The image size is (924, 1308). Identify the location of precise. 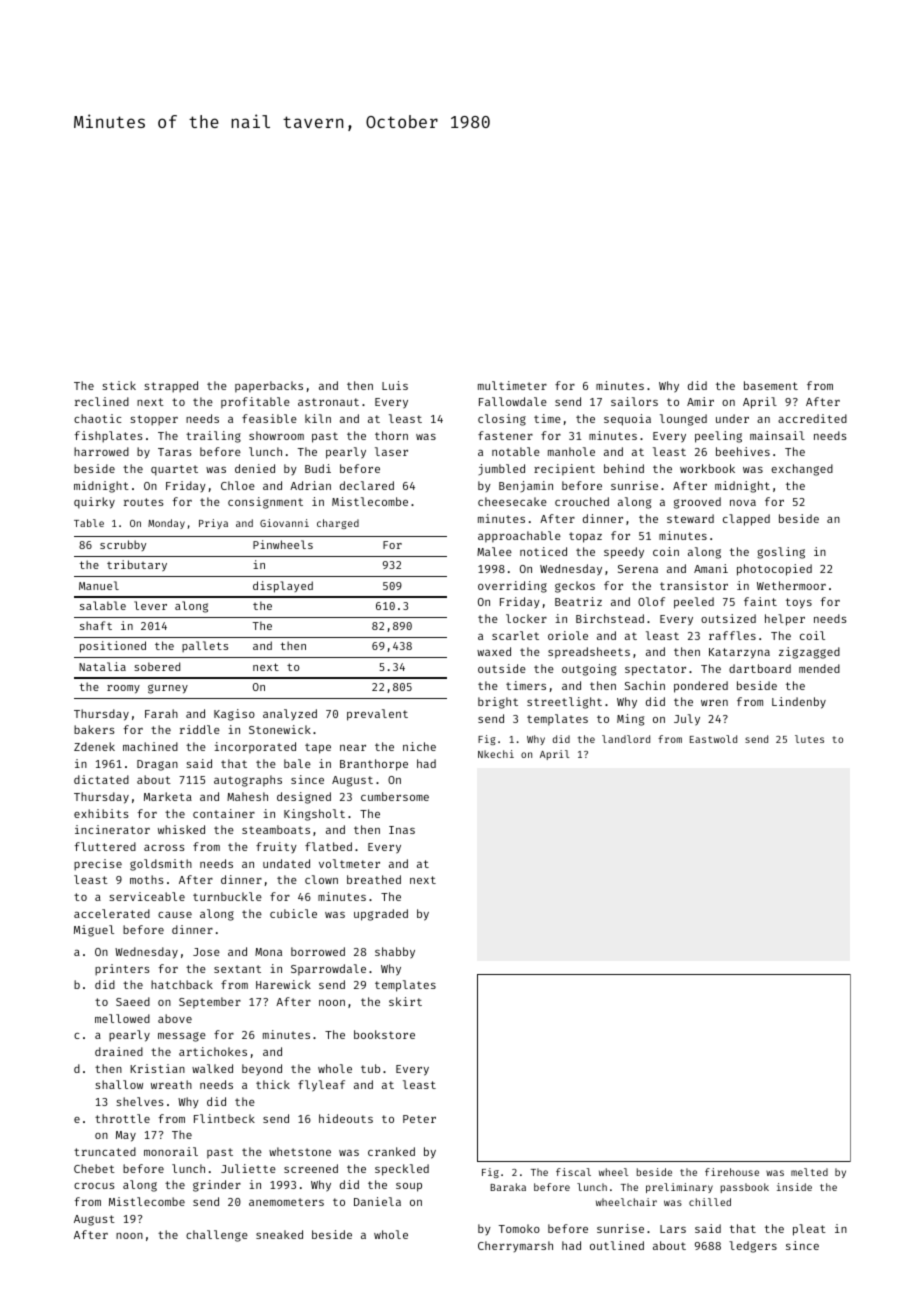
(98, 865).
